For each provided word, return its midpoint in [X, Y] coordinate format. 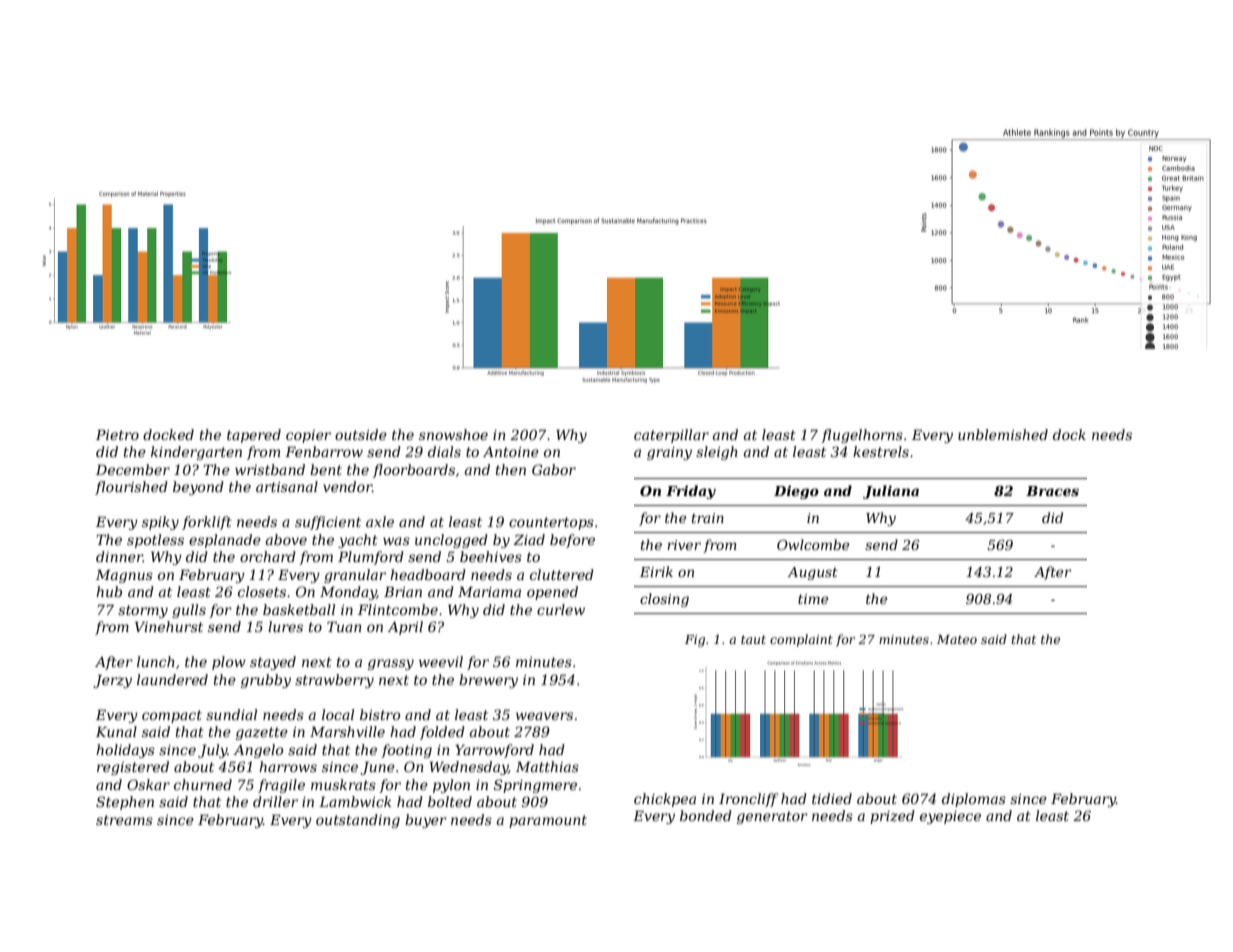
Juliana [891, 492]
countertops [551, 523]
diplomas [974, 800]
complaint [801, 640]
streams [124, 820]
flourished [131, 488]
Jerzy [112, 681]
